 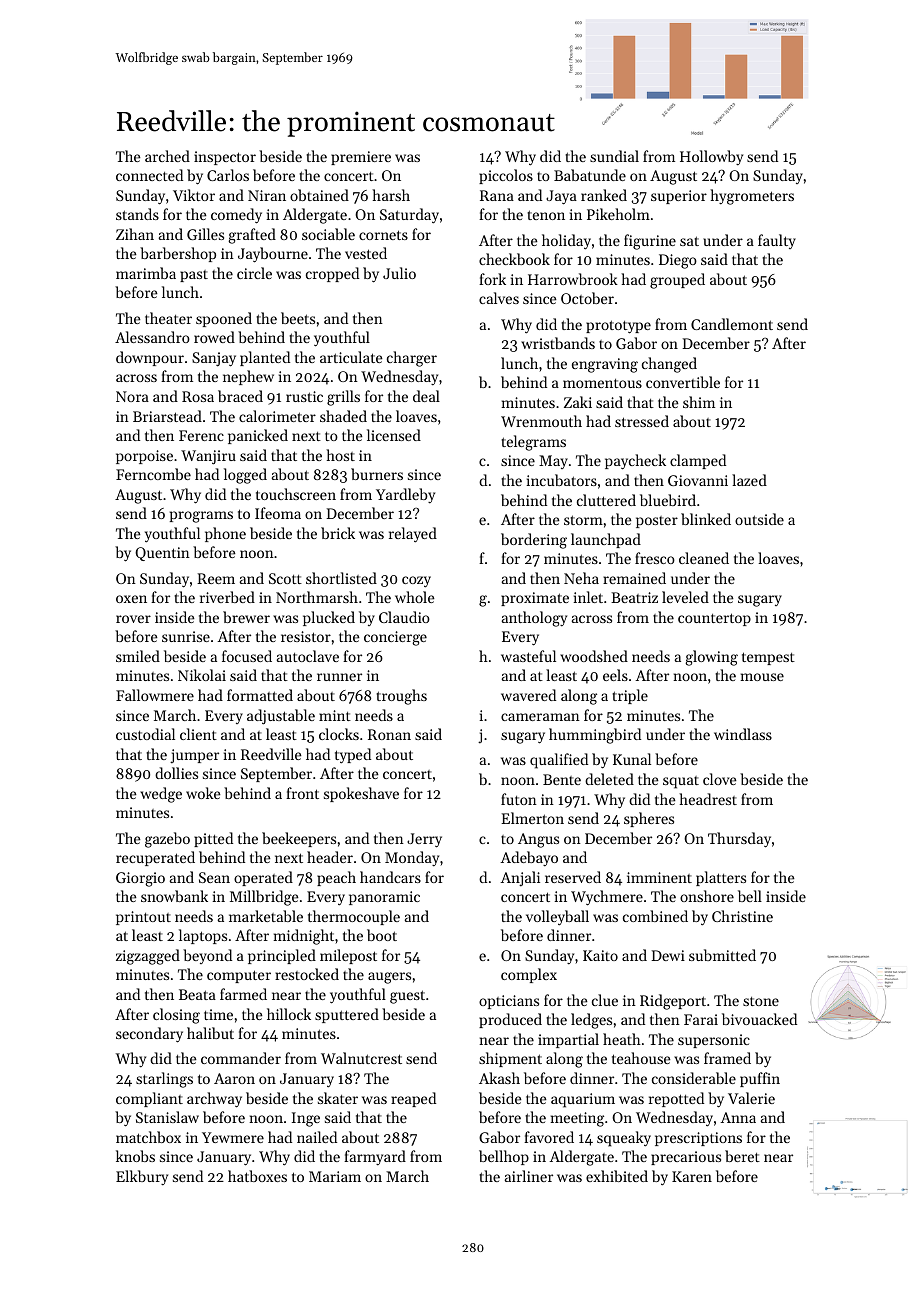 I want to click on Elkbury, so click(x=142, y=1177).
